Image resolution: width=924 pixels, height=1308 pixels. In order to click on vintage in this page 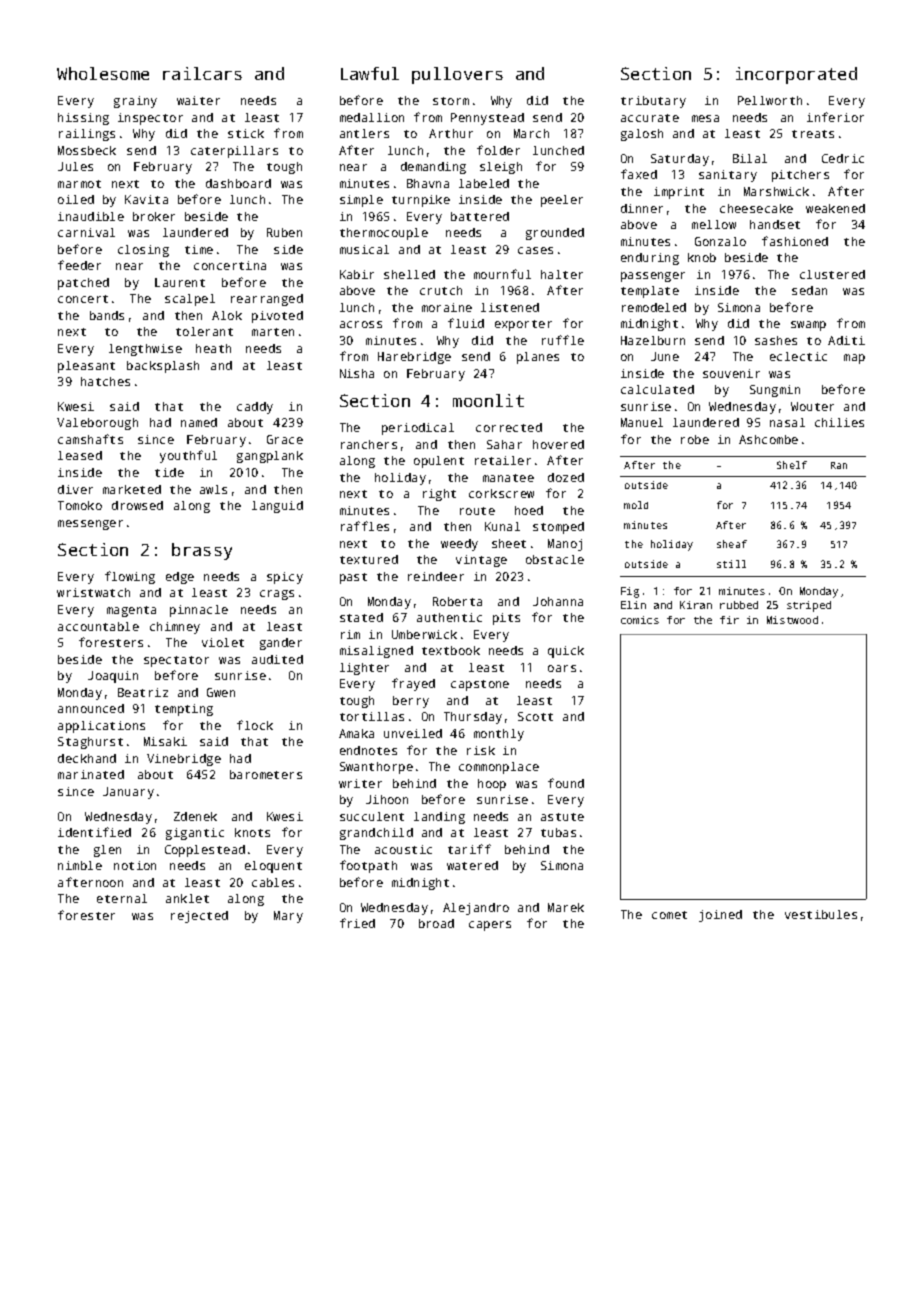, I will do `click(481, 561)`.
